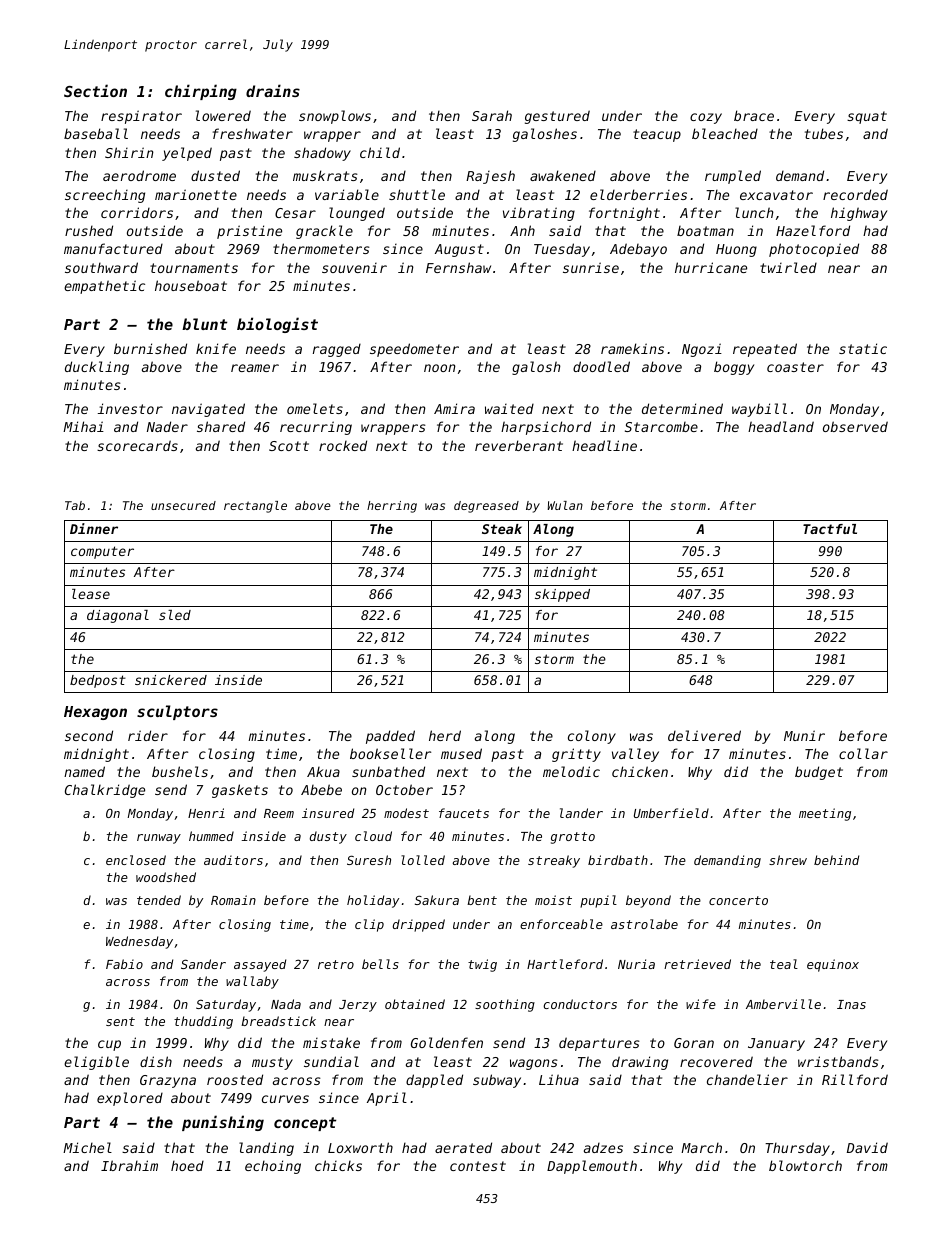 Image resolution: width=952 pixels, height=1233 pixels. Describe the element at coordinates (206, 813) in the document. I see `Henri` at that location.
